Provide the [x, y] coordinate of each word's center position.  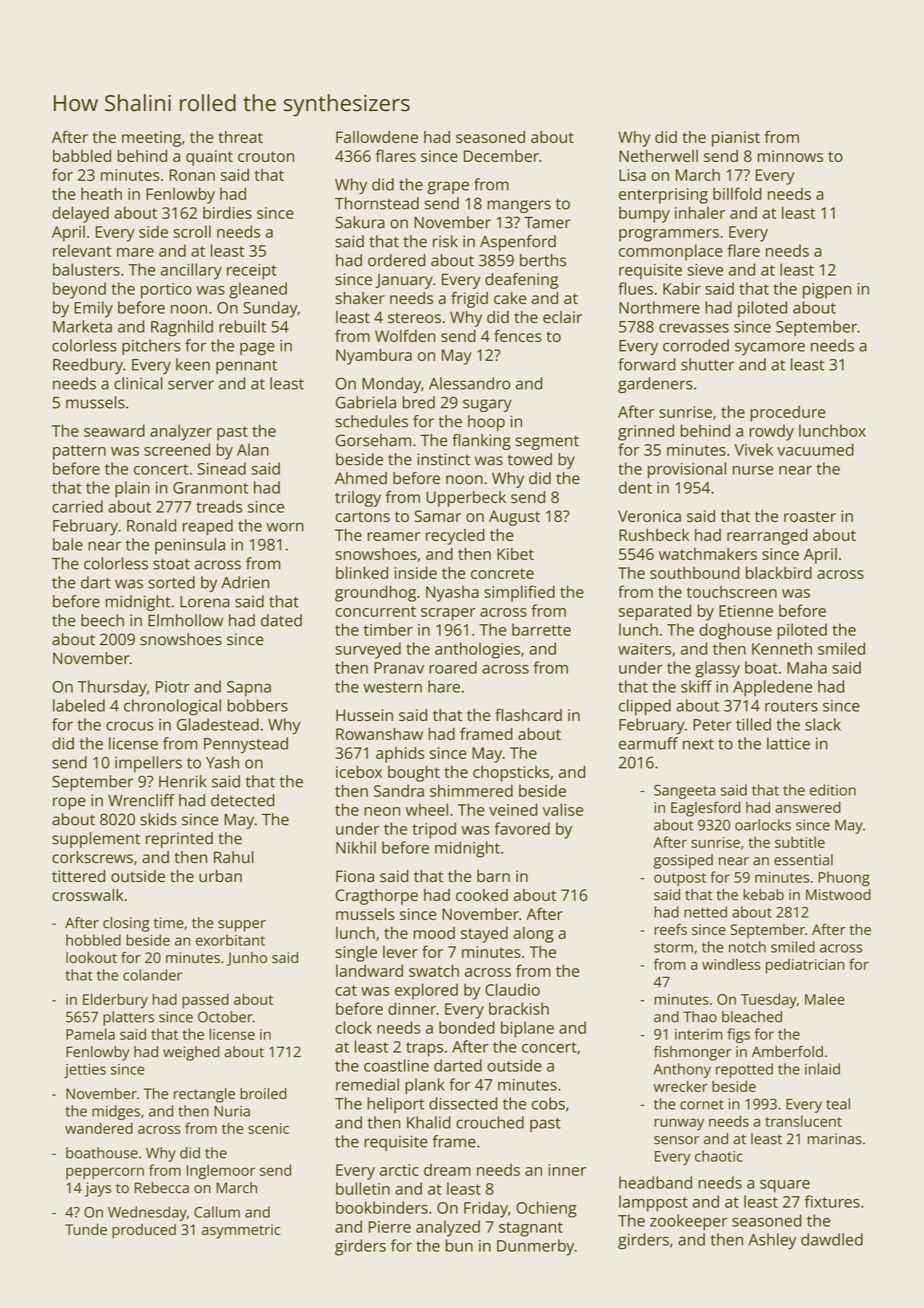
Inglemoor [221, 1172]
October [225, 1017]
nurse [753, 470]
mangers [519, 206]
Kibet [515, 554]
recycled [455, 537]
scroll [192, 231]
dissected [463, 1103]
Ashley [772, 1241]
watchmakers [708, 554]
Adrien [245, 582]
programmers [669, 235]
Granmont [210, 488]
